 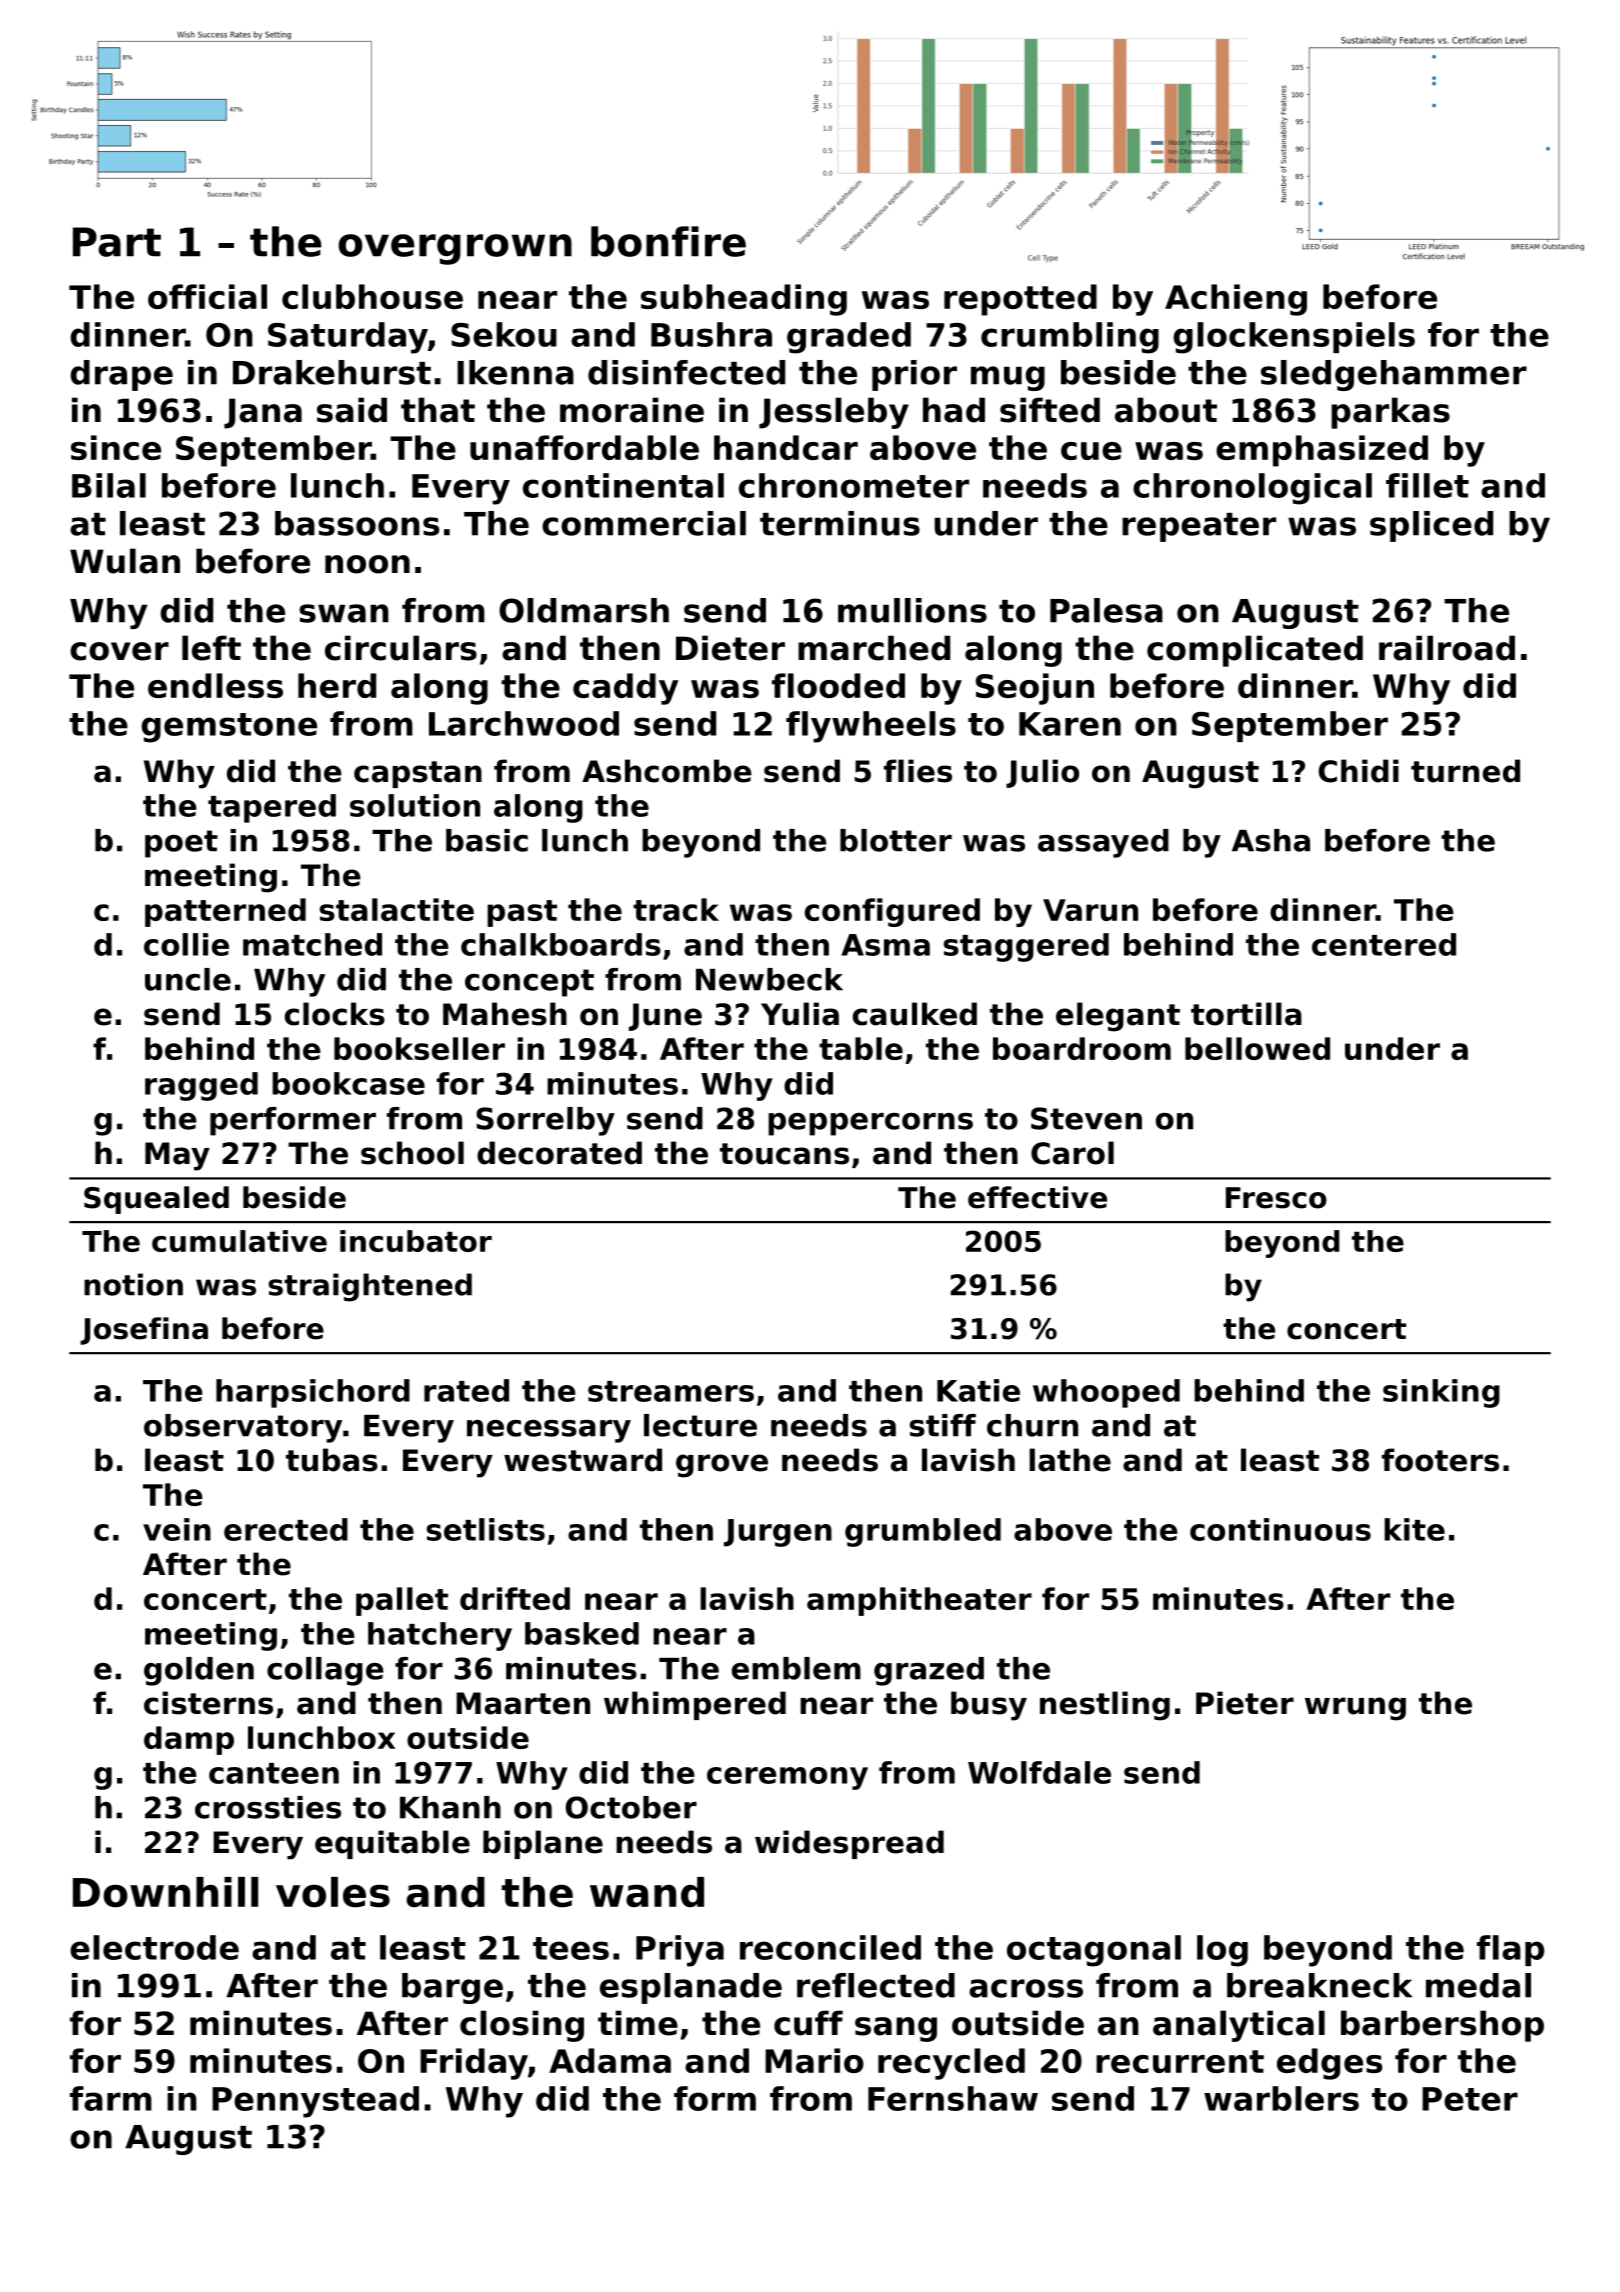 I want to click on Fernshaw, so click(x=953, y=2098).
